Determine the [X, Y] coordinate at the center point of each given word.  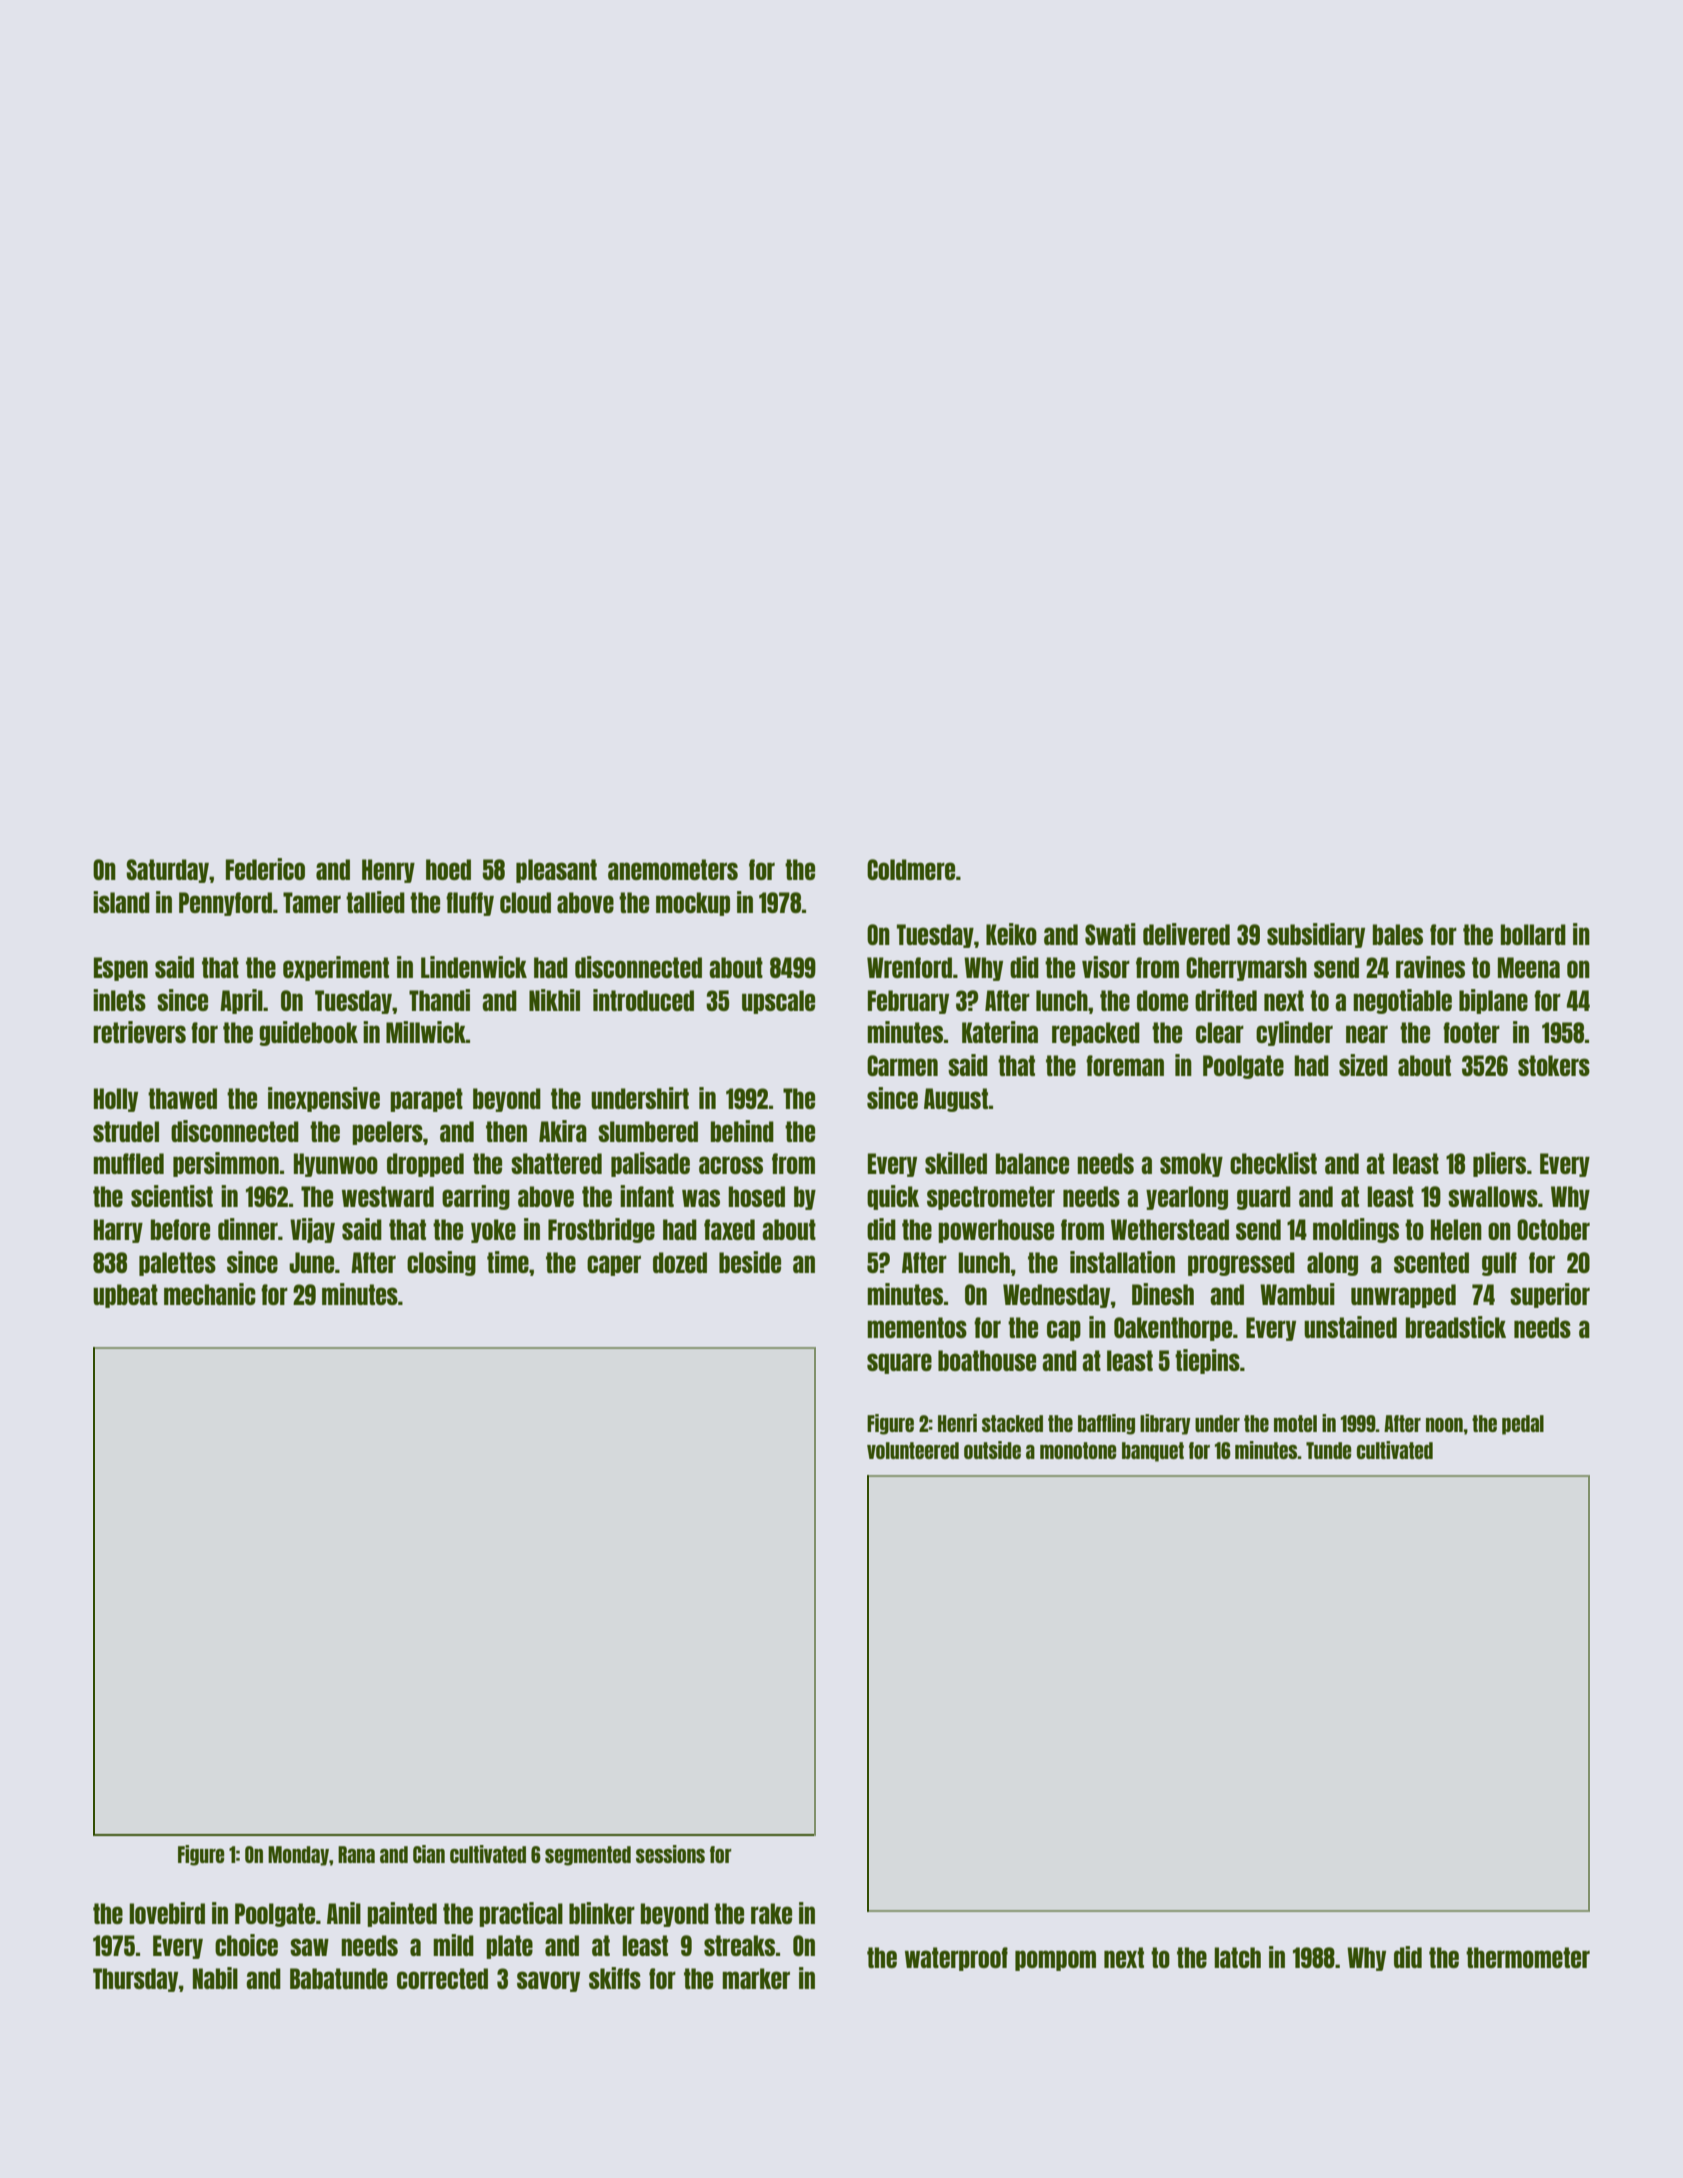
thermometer [1528, 1957]
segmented [588, 1856]
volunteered [913, 1450]
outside [992, 1450]
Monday [298, 1856]
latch [1237, 1957]
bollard [1533, 934]
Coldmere [911, 869]
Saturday [167, 871]
